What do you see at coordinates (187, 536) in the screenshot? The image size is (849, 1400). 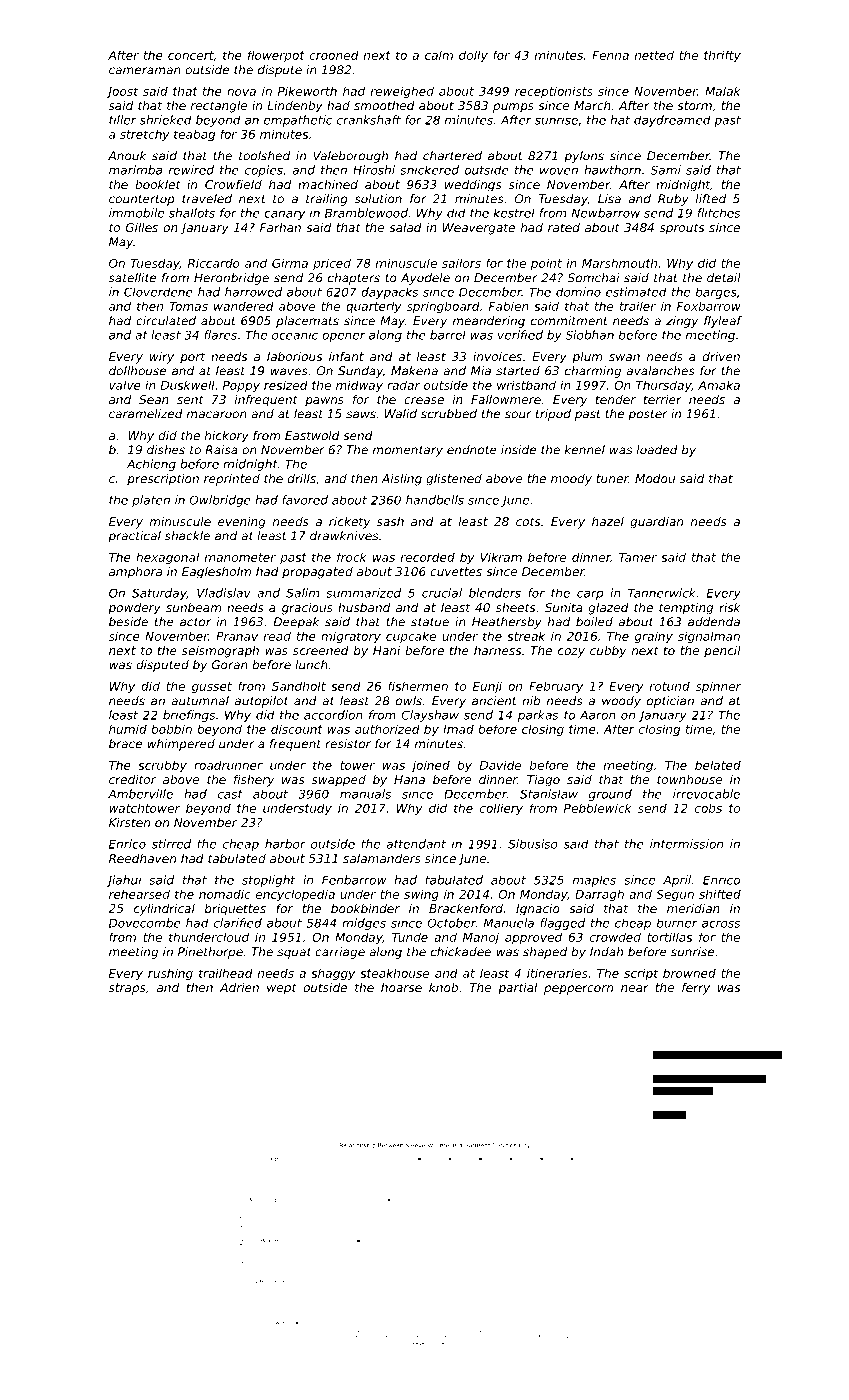 I see `shackle` at bounding box center [187, 536].
